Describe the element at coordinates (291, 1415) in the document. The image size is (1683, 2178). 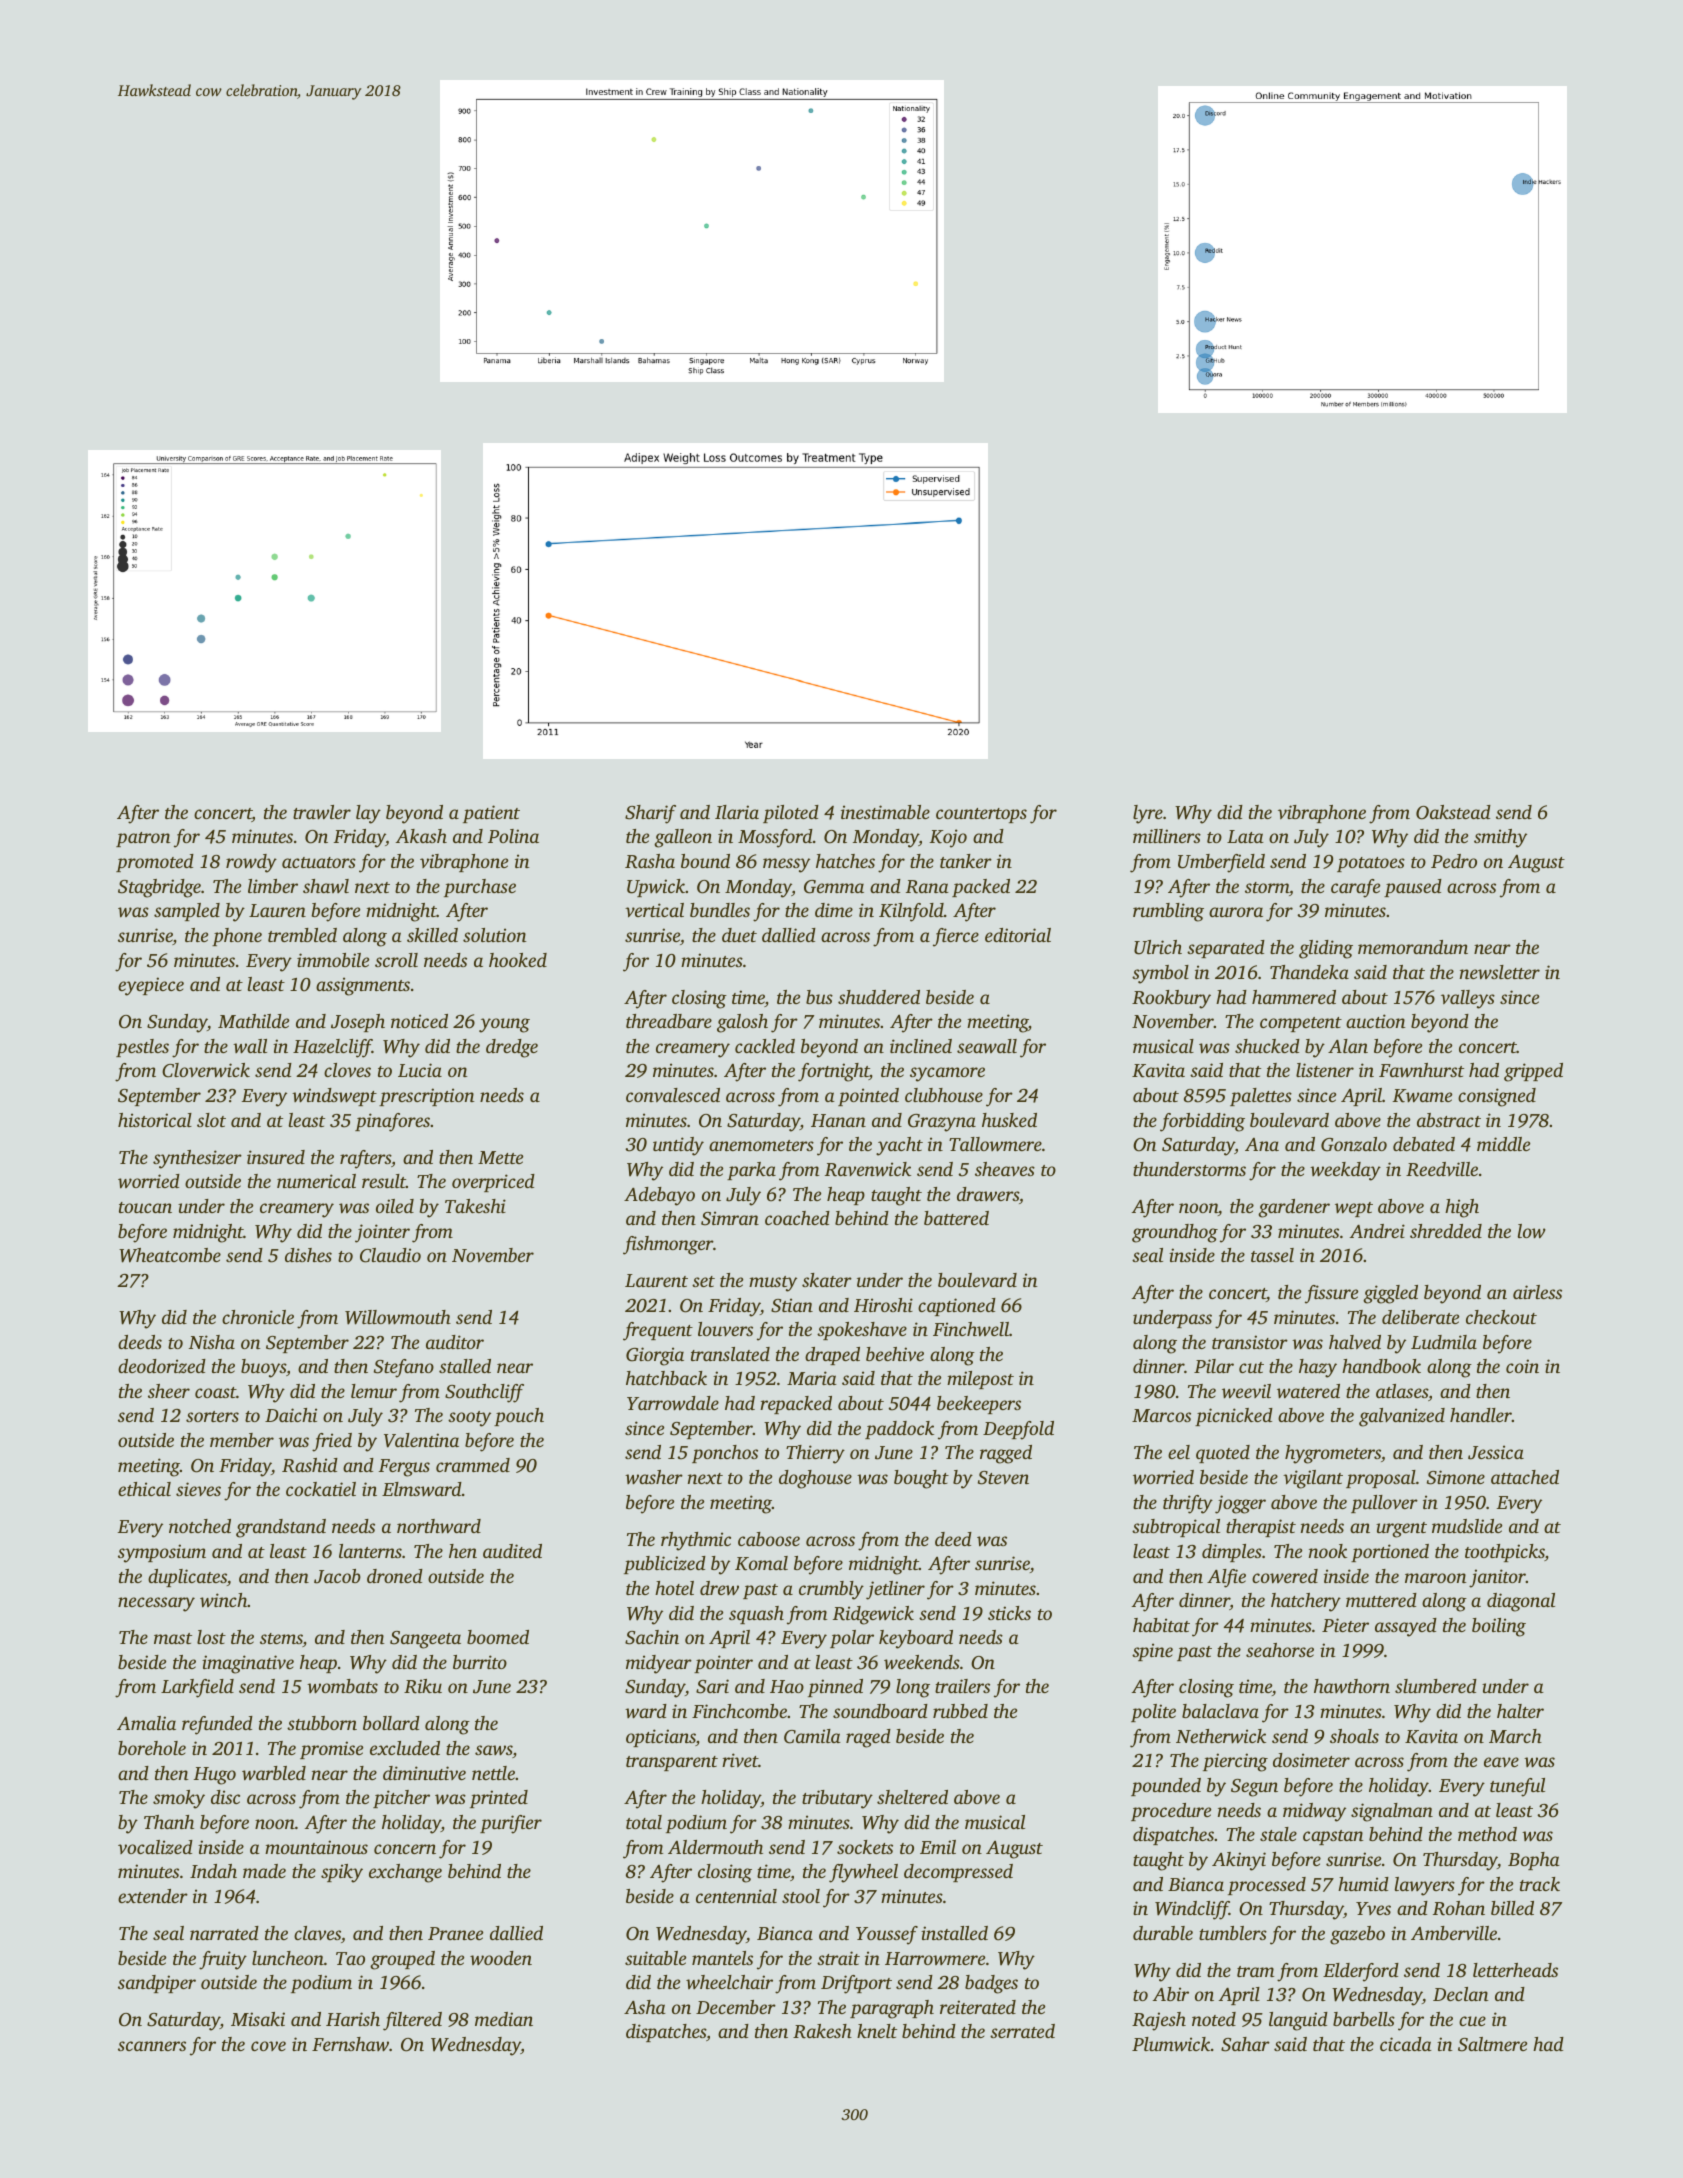
I see `Daichi` at that location.
